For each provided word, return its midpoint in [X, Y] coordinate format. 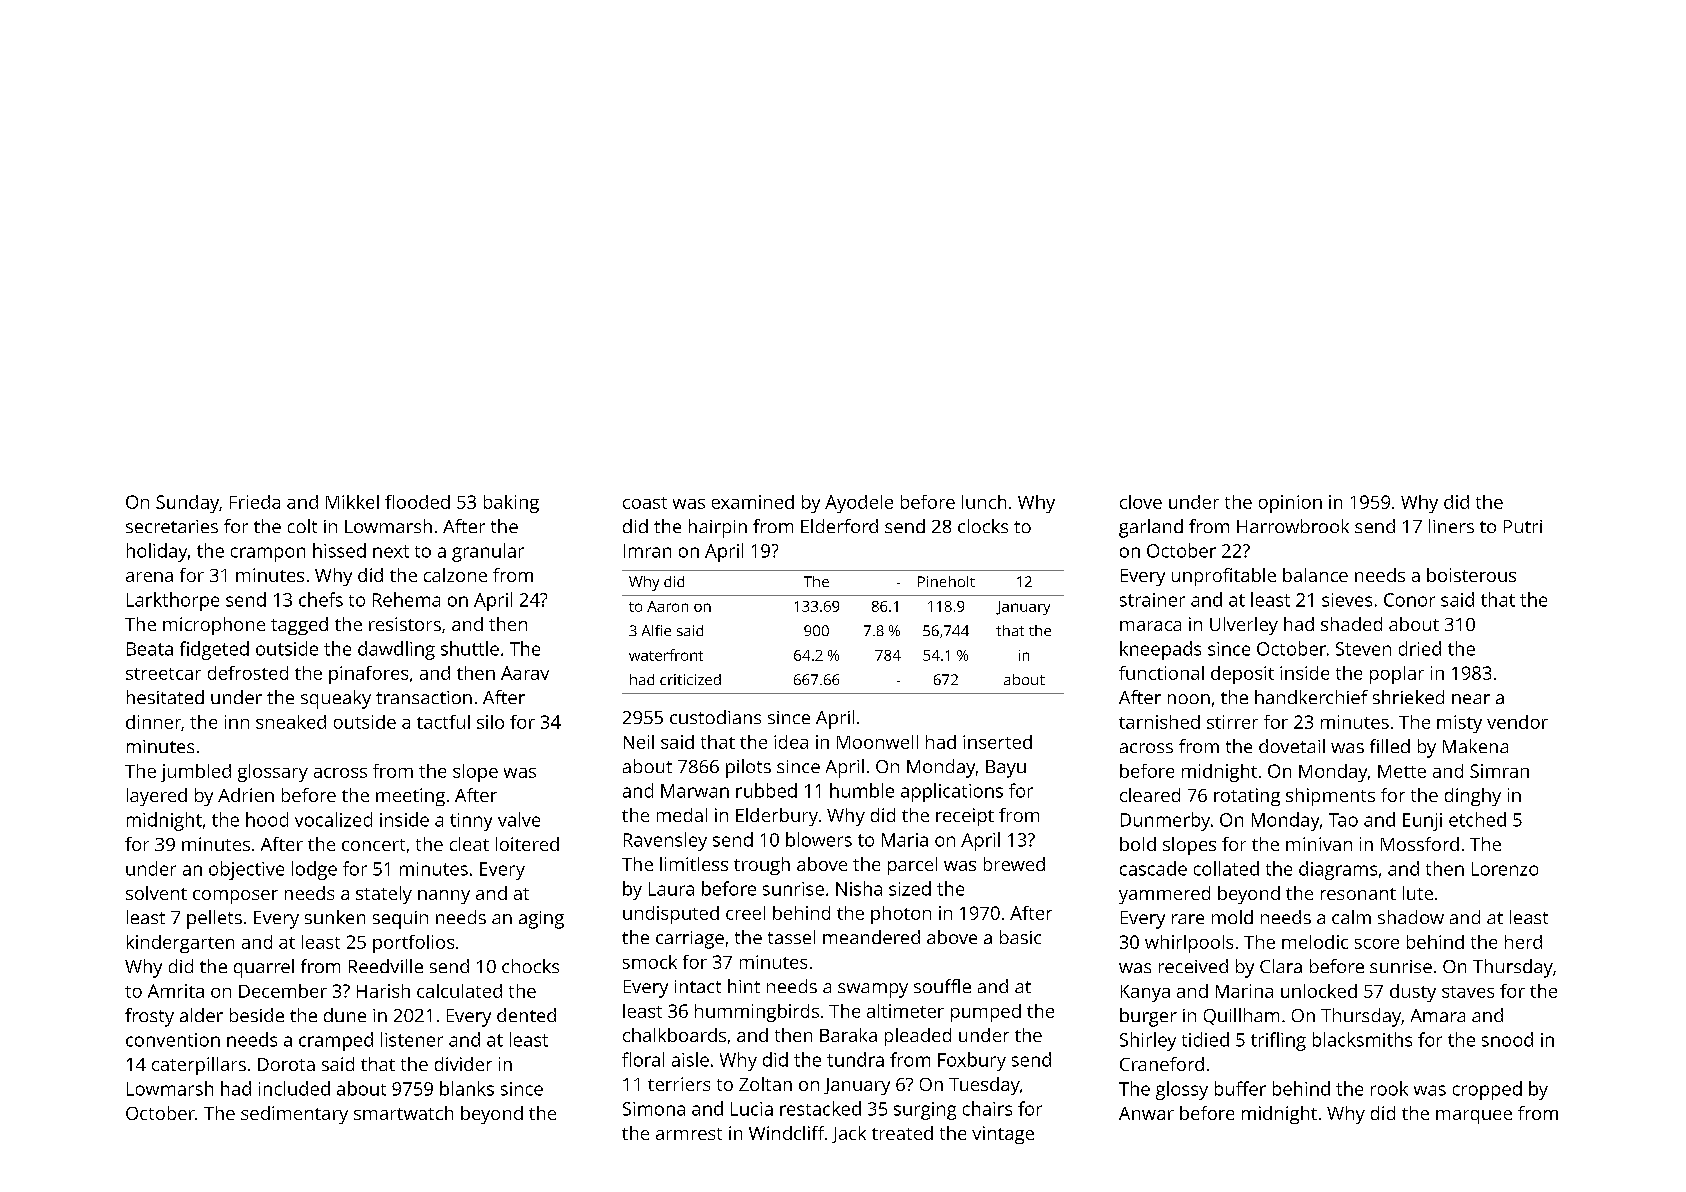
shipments [1330, 797]
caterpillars [199, 1066]
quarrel [264, 968]
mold [1232, 917]
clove [1141, 502]
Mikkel [352, 502]
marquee [1474, 1117]
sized [910, 888]
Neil [639, 742]
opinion [1290, 504]
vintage [1003, 1135]
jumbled [196, 773]
